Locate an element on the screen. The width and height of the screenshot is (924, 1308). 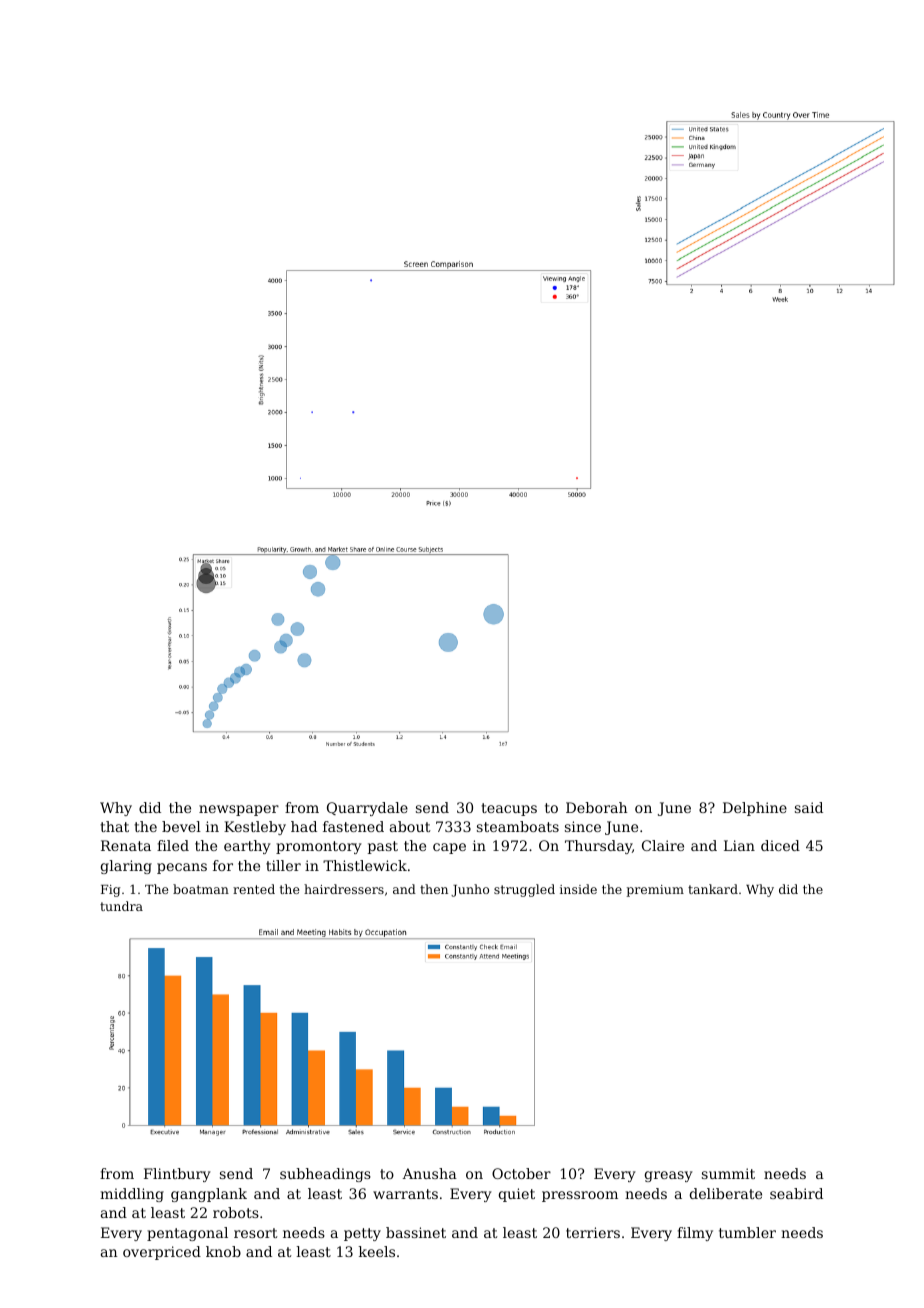
summit is located at coordinates (728, 1173).
